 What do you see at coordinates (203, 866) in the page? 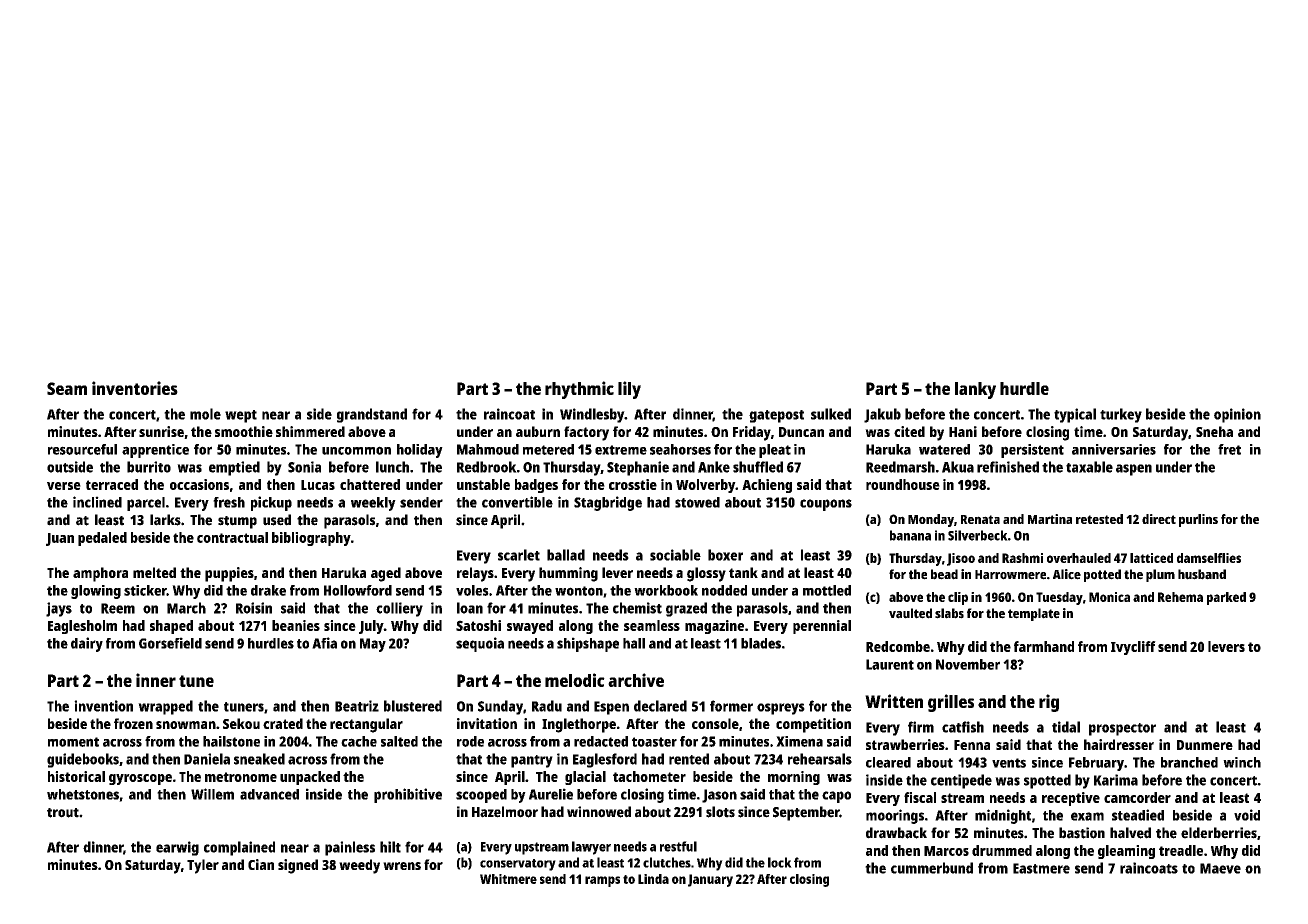
I see `Tyler` at bounding box center [203, 866].
